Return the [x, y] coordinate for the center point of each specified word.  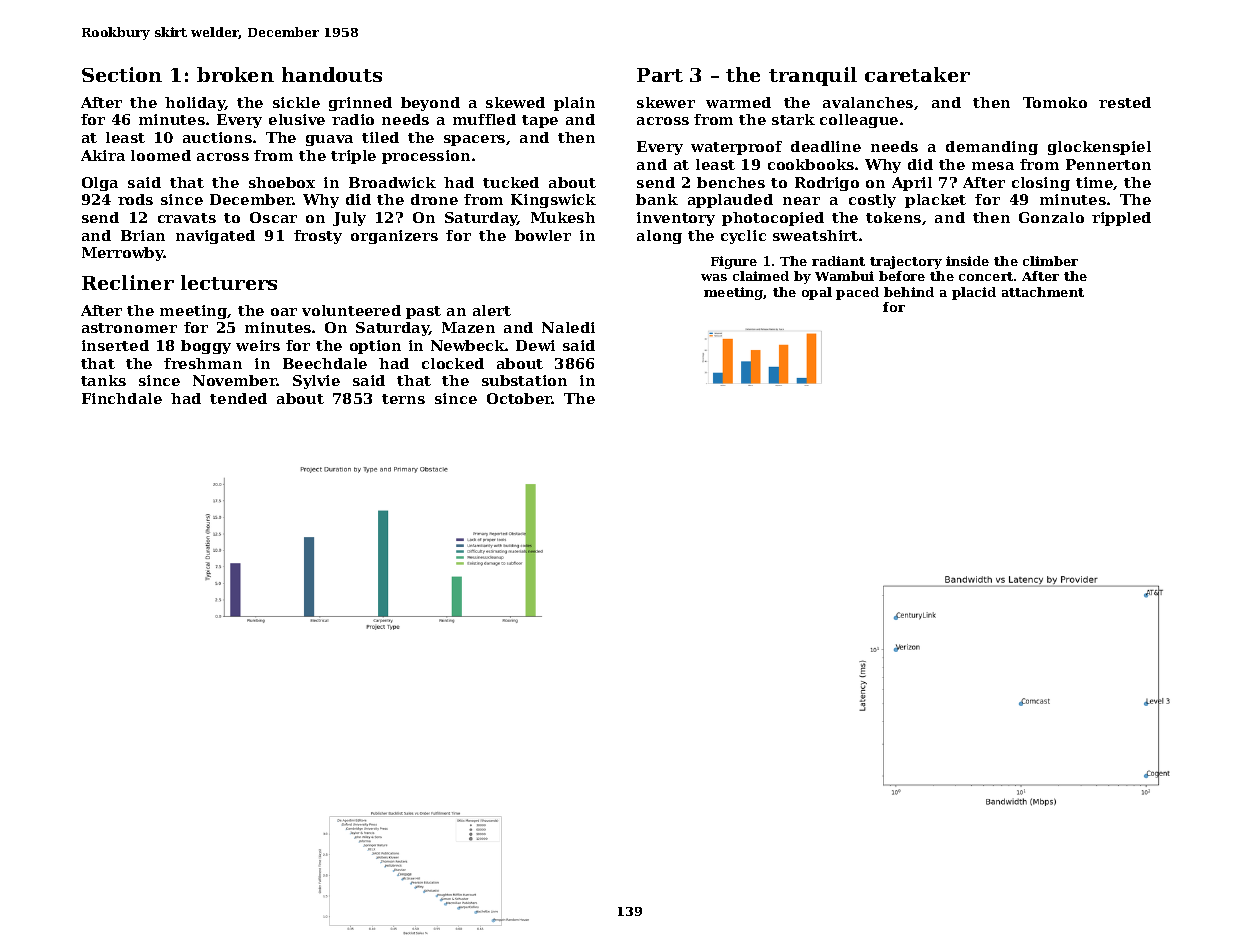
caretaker [917, 74]
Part [660, 75]
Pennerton [1108, 164]
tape [540, 121]
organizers [394, 237]
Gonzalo [1051, 217]
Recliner [128, 282]
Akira [103, 155]
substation [524, 380]
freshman [203, 363]
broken [235, 74]
